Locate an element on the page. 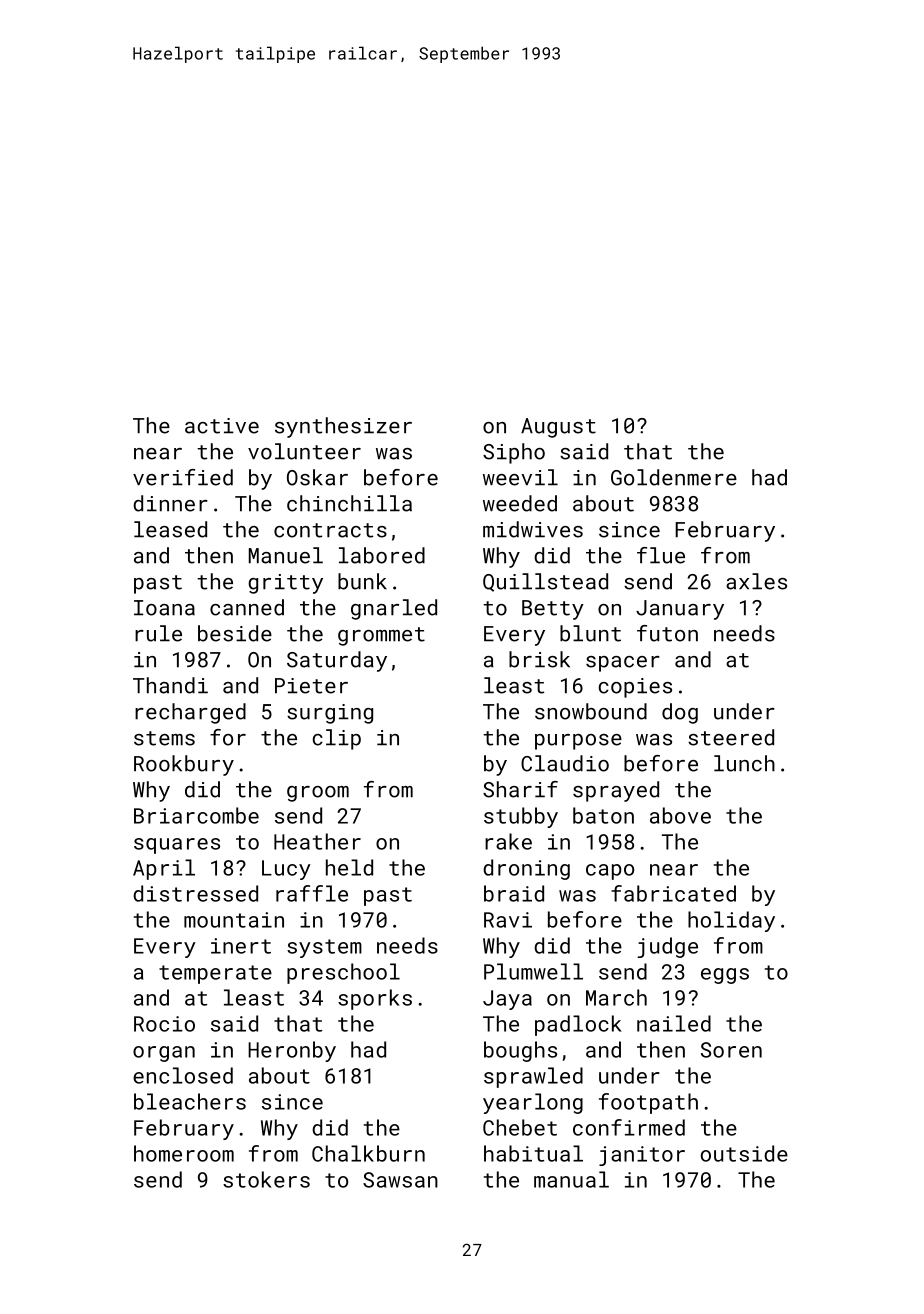 The width and height of the image is (924, 1314). grommet is located at coordinates (381, 636).
